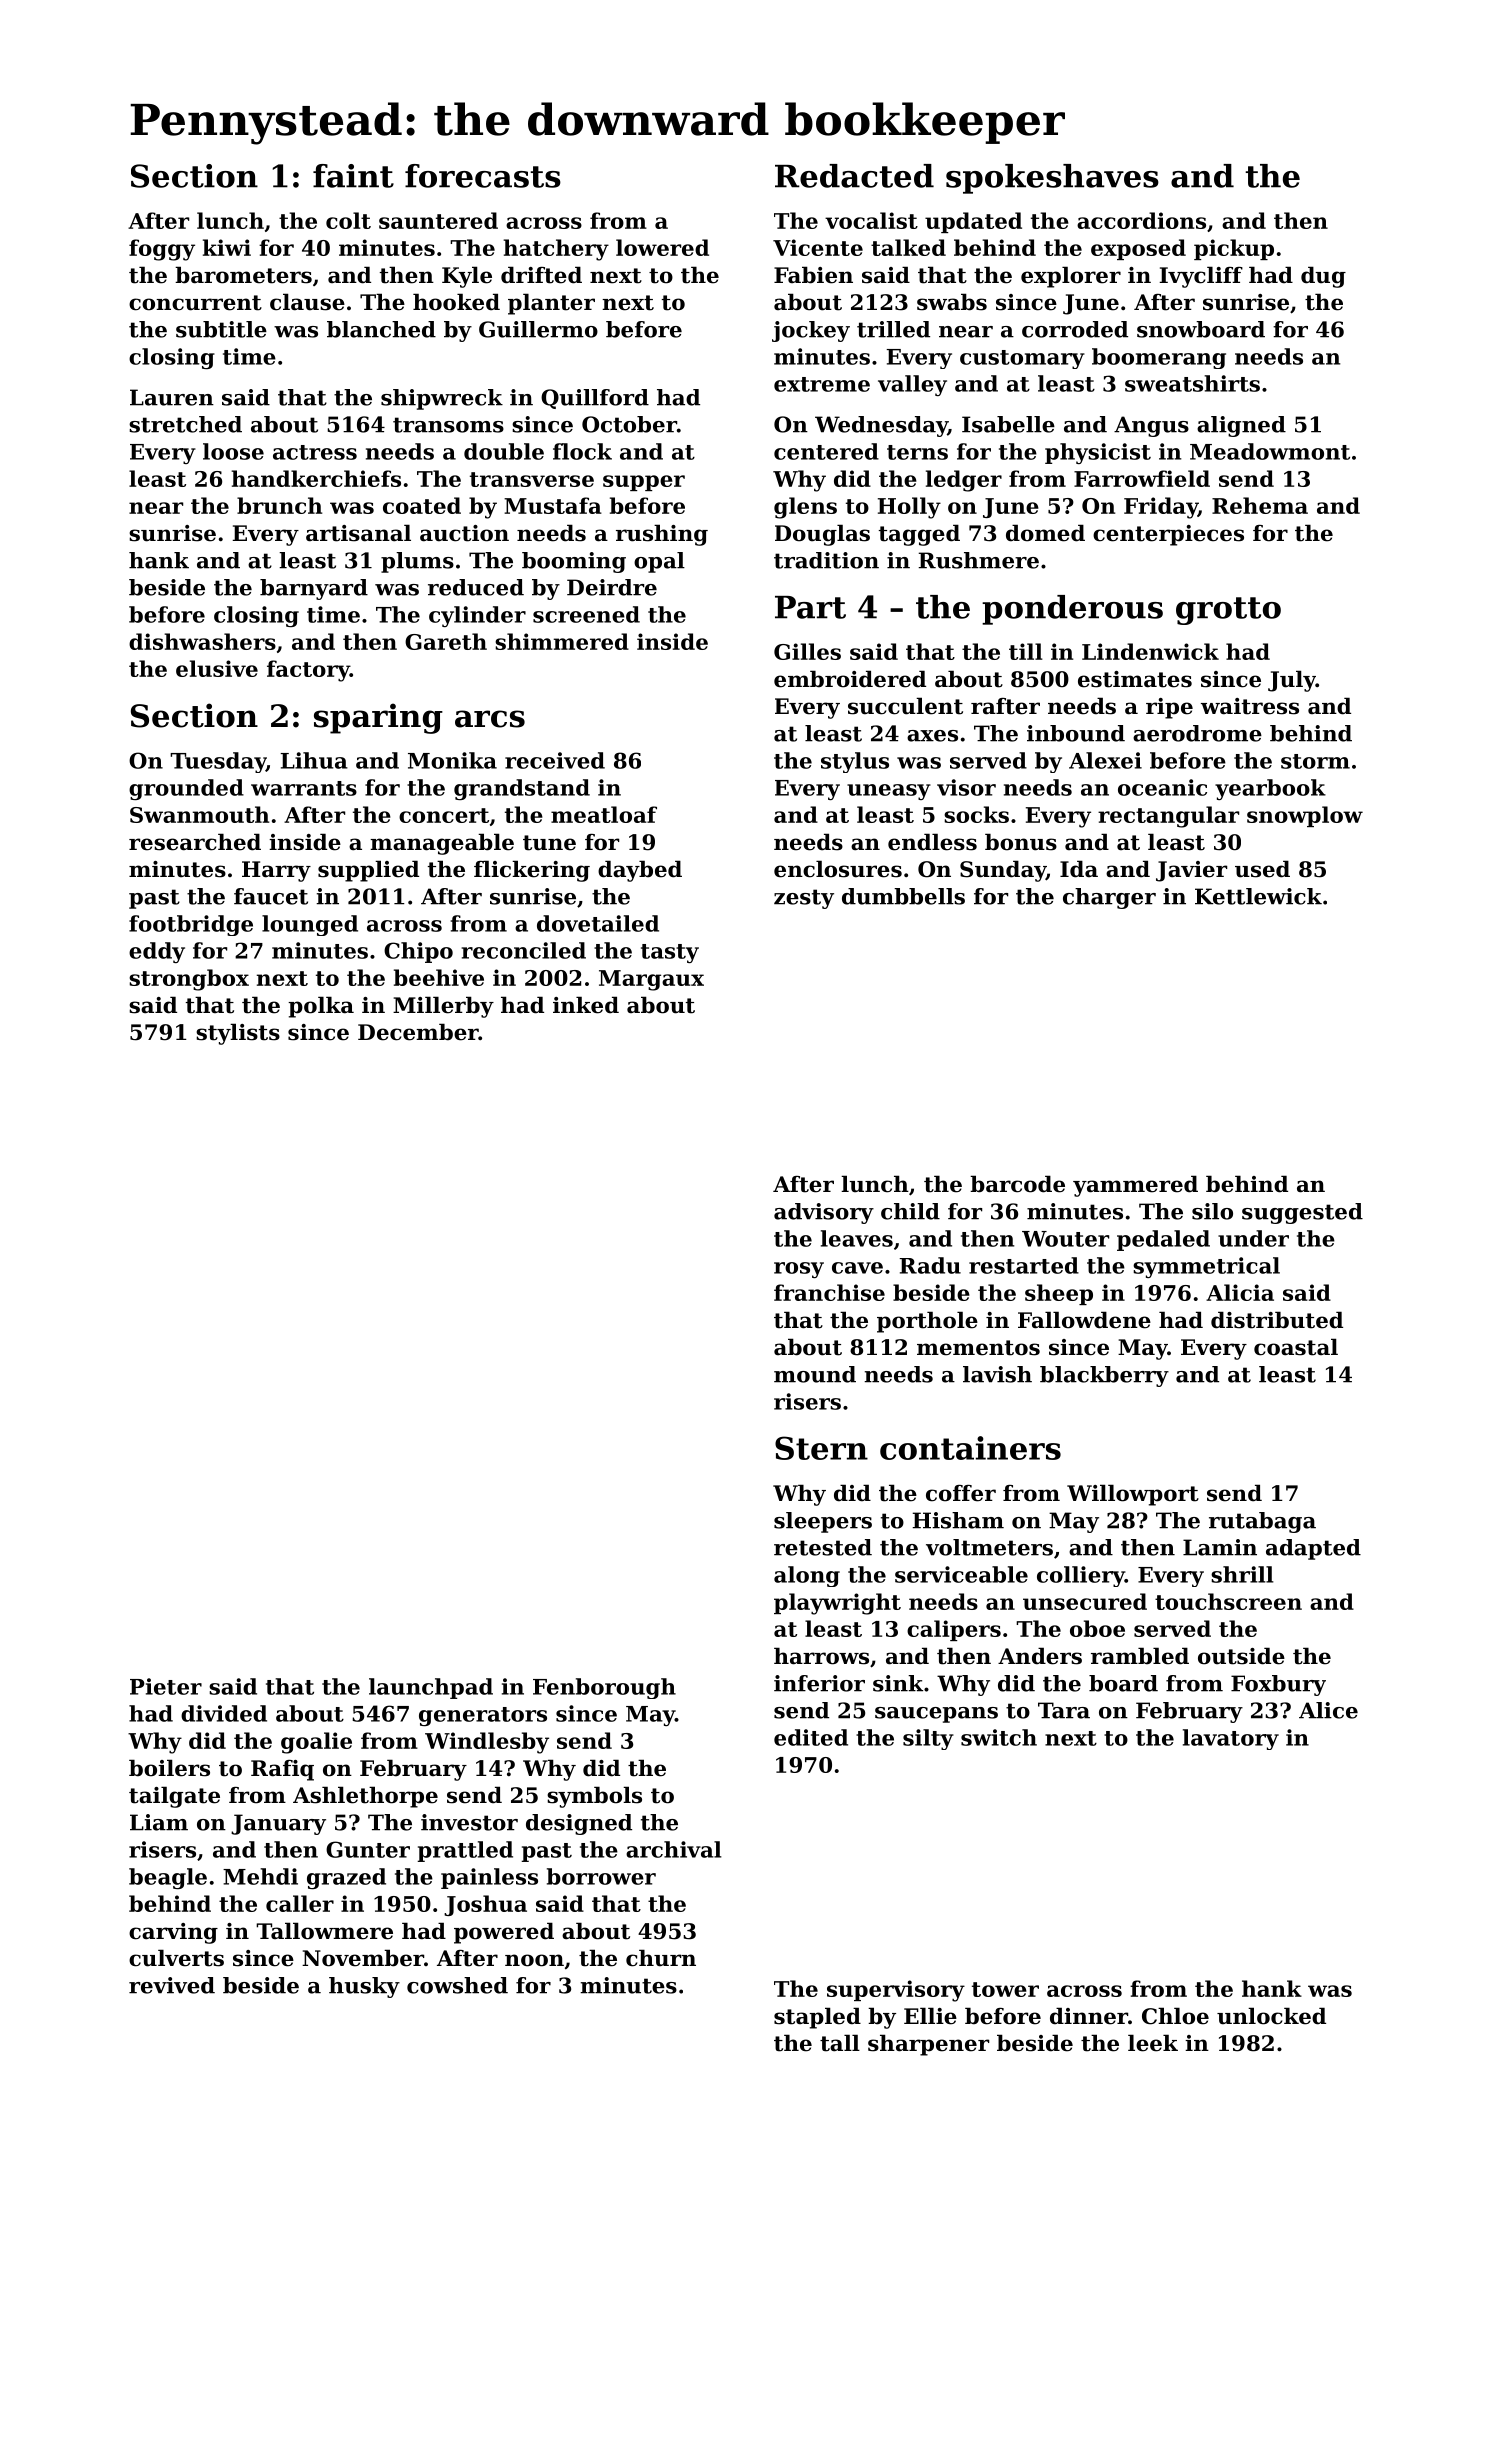 This screenshot has width=1496, height=2464. I want to click on revived, so click(172, 1985).
